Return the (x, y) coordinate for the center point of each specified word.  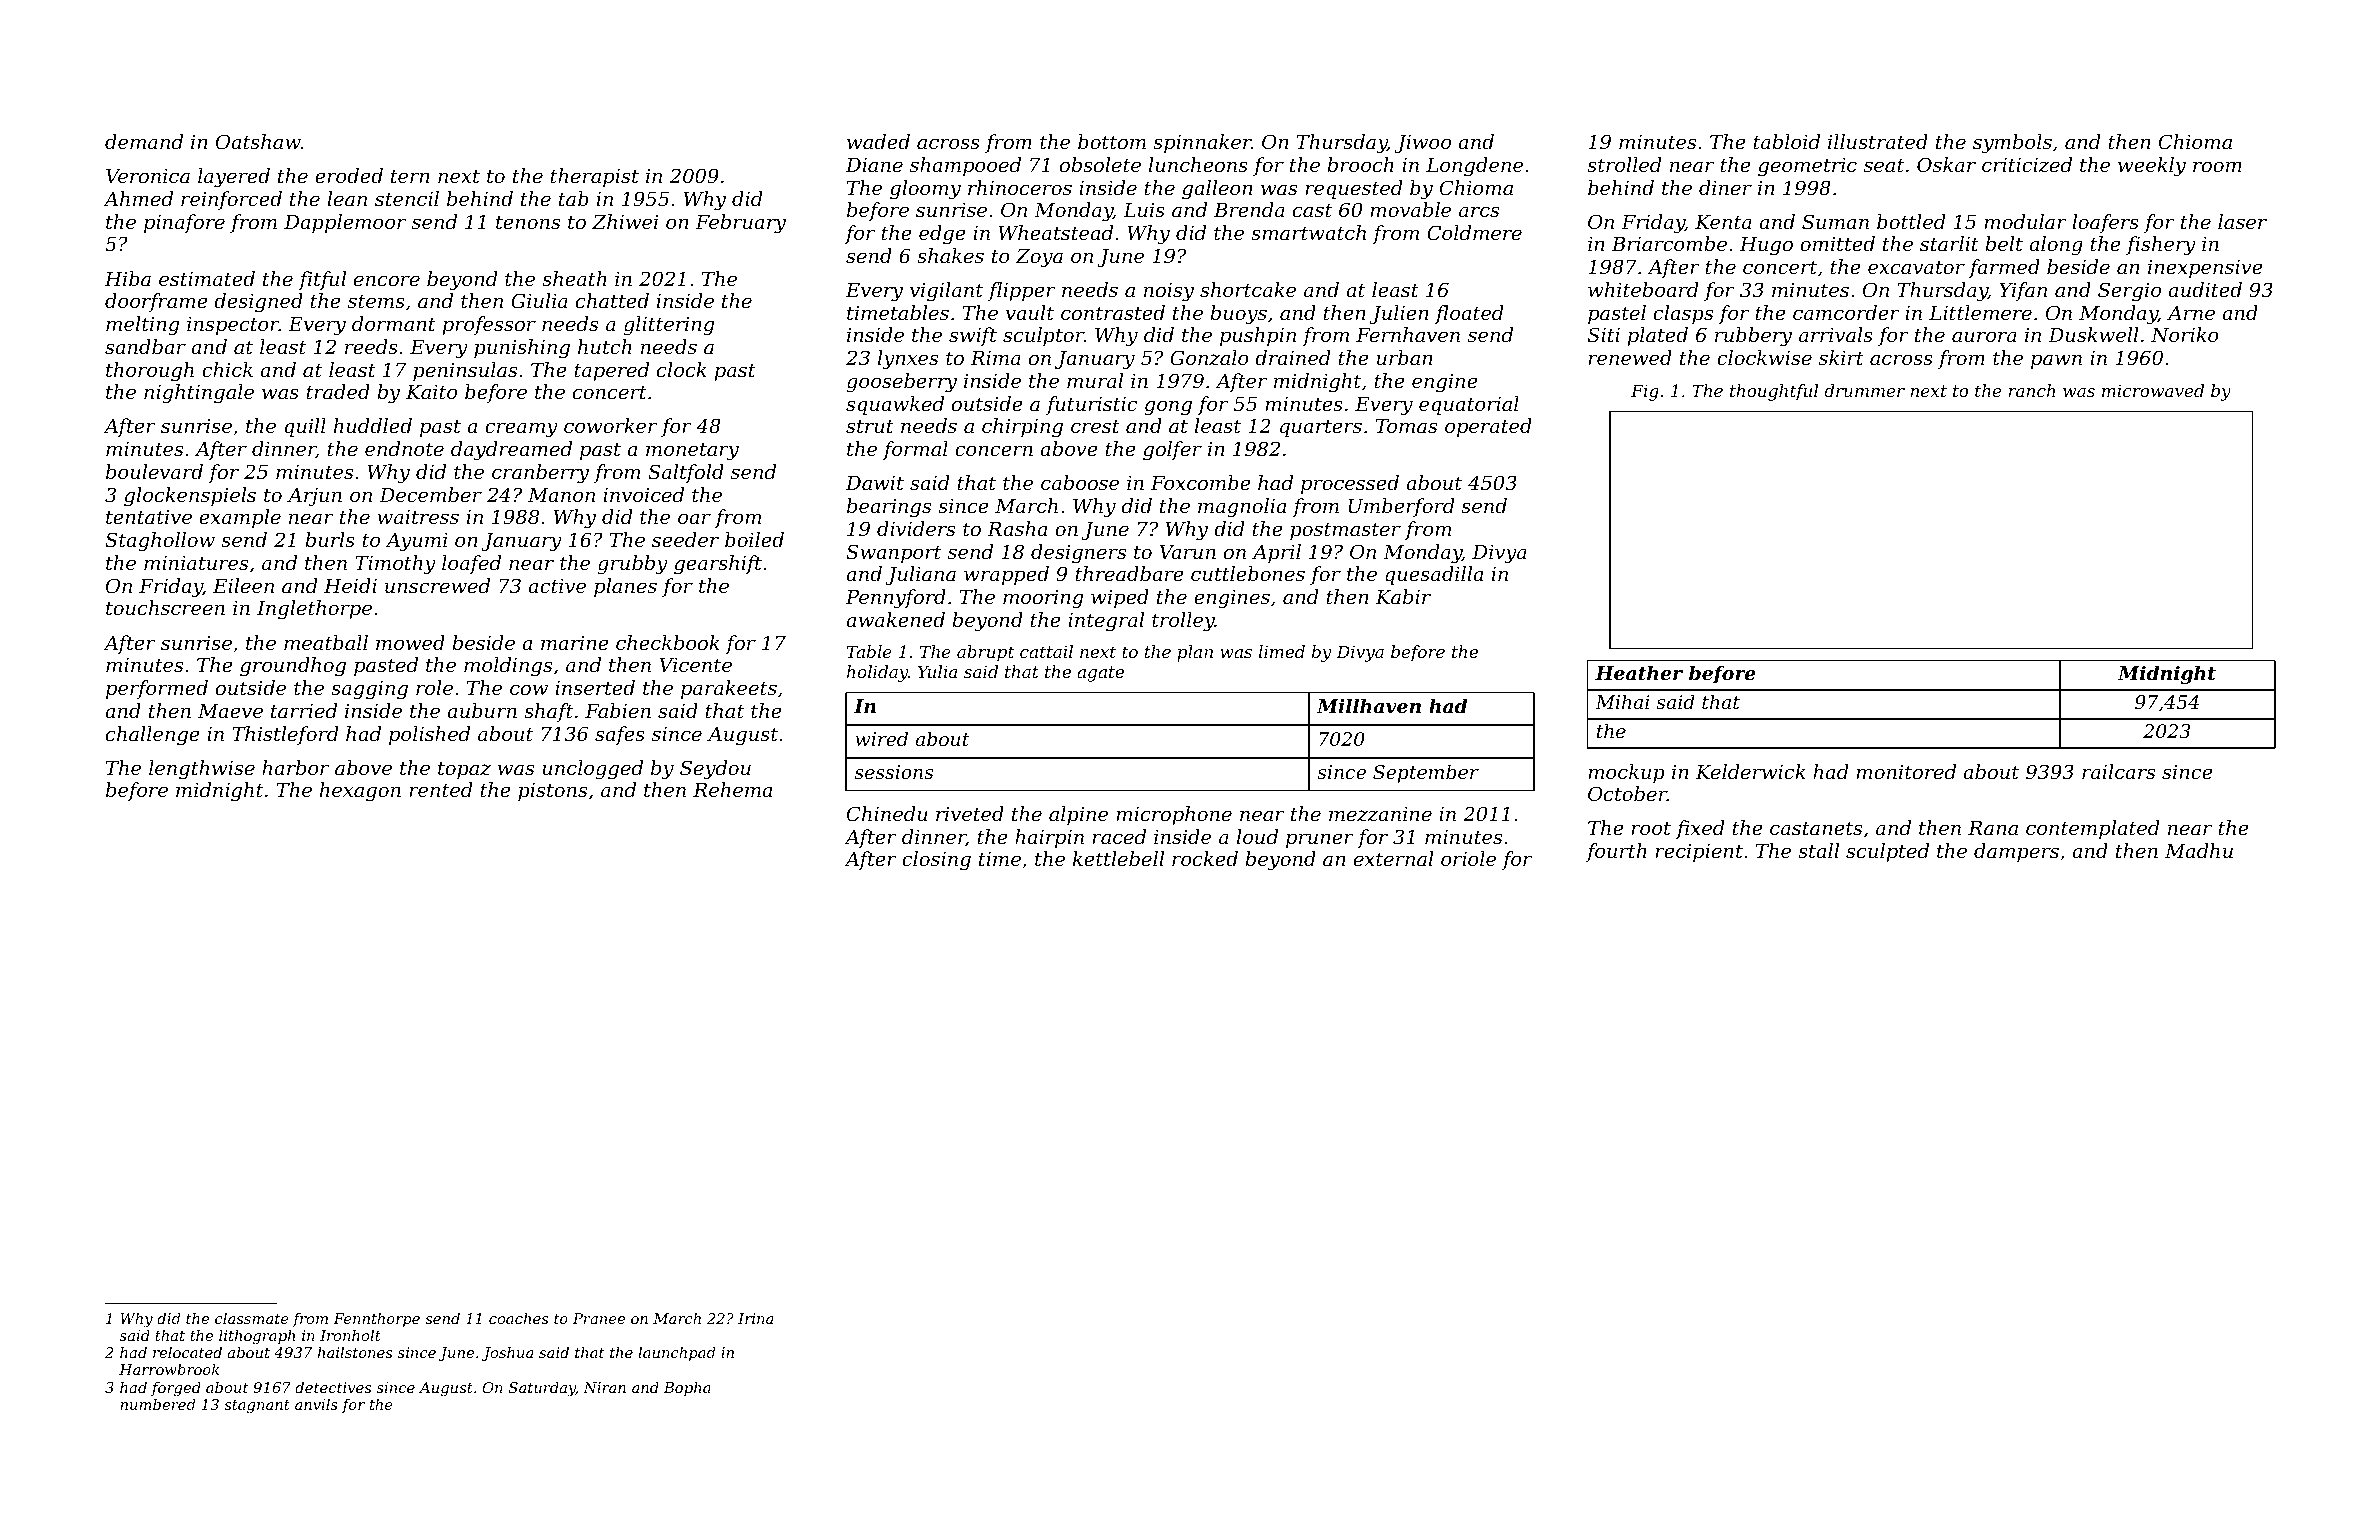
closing (936, 861)
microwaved (2153, 390)
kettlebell (1118, 858)
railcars (2118, 771)
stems (376, 301)
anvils (316, 1404)
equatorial (1469, 405)
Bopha (687, 1389)
